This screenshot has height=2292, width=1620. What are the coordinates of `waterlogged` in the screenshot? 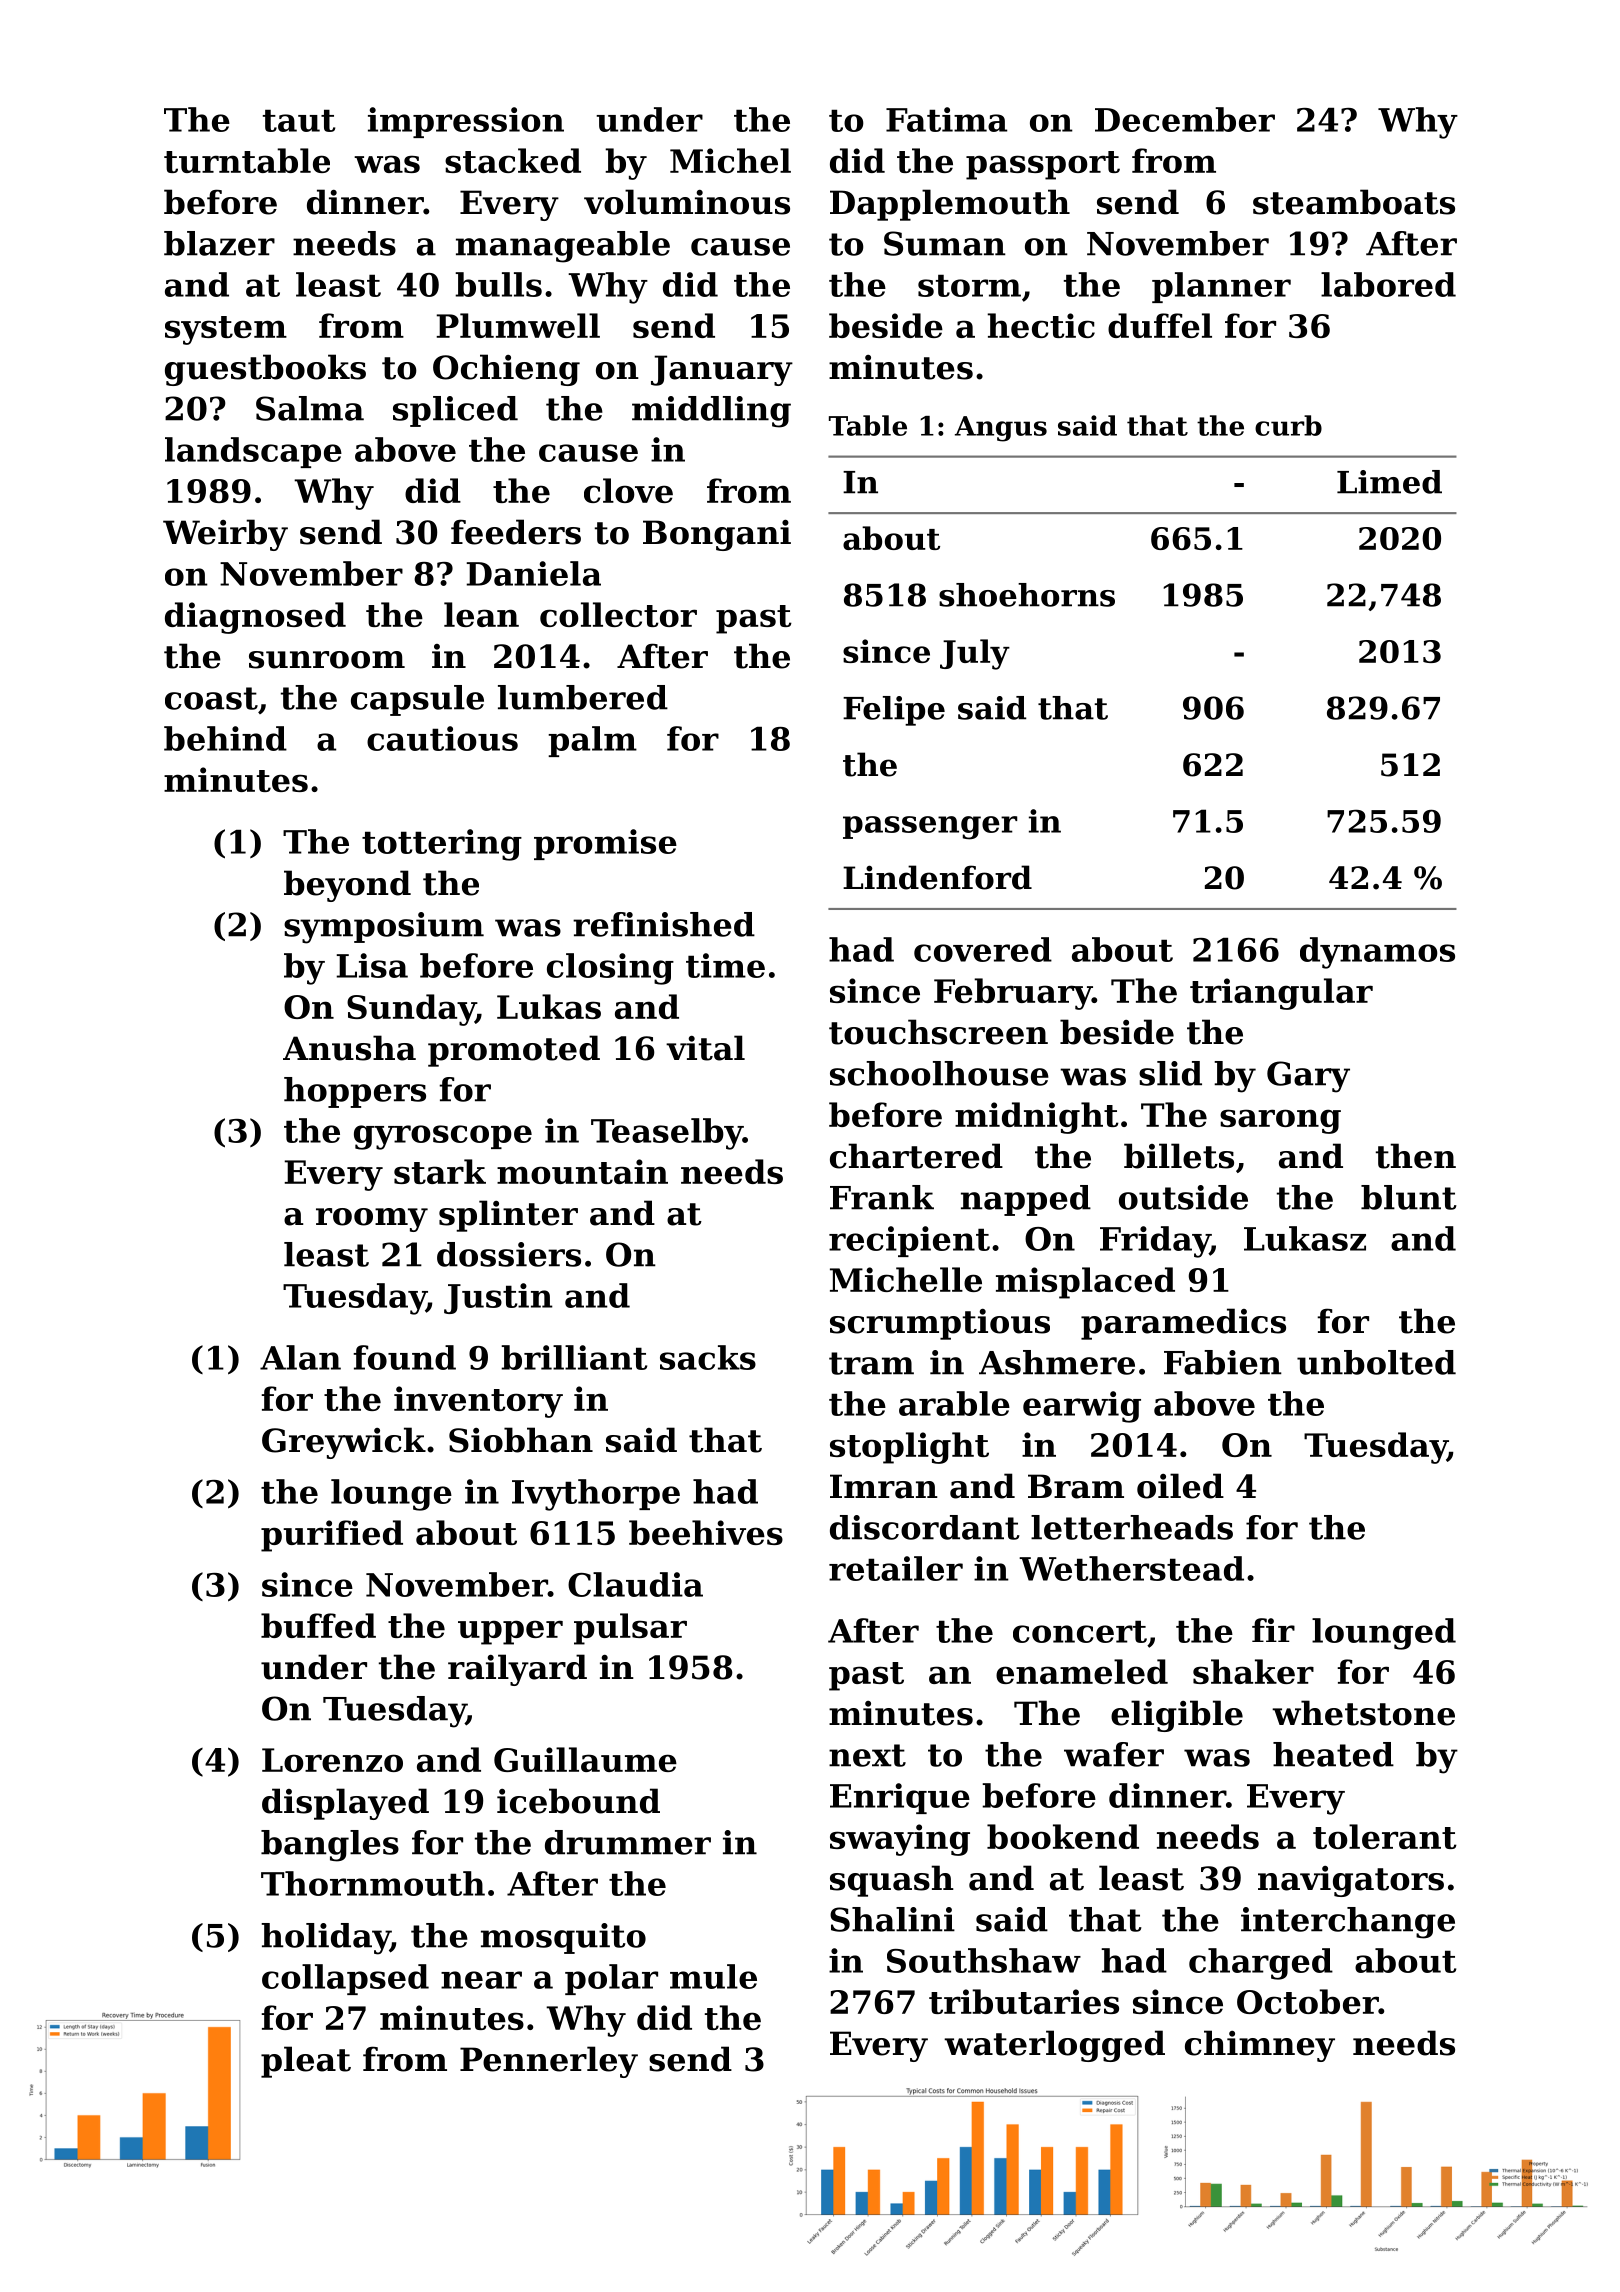 It's located at (1054, 2046).
